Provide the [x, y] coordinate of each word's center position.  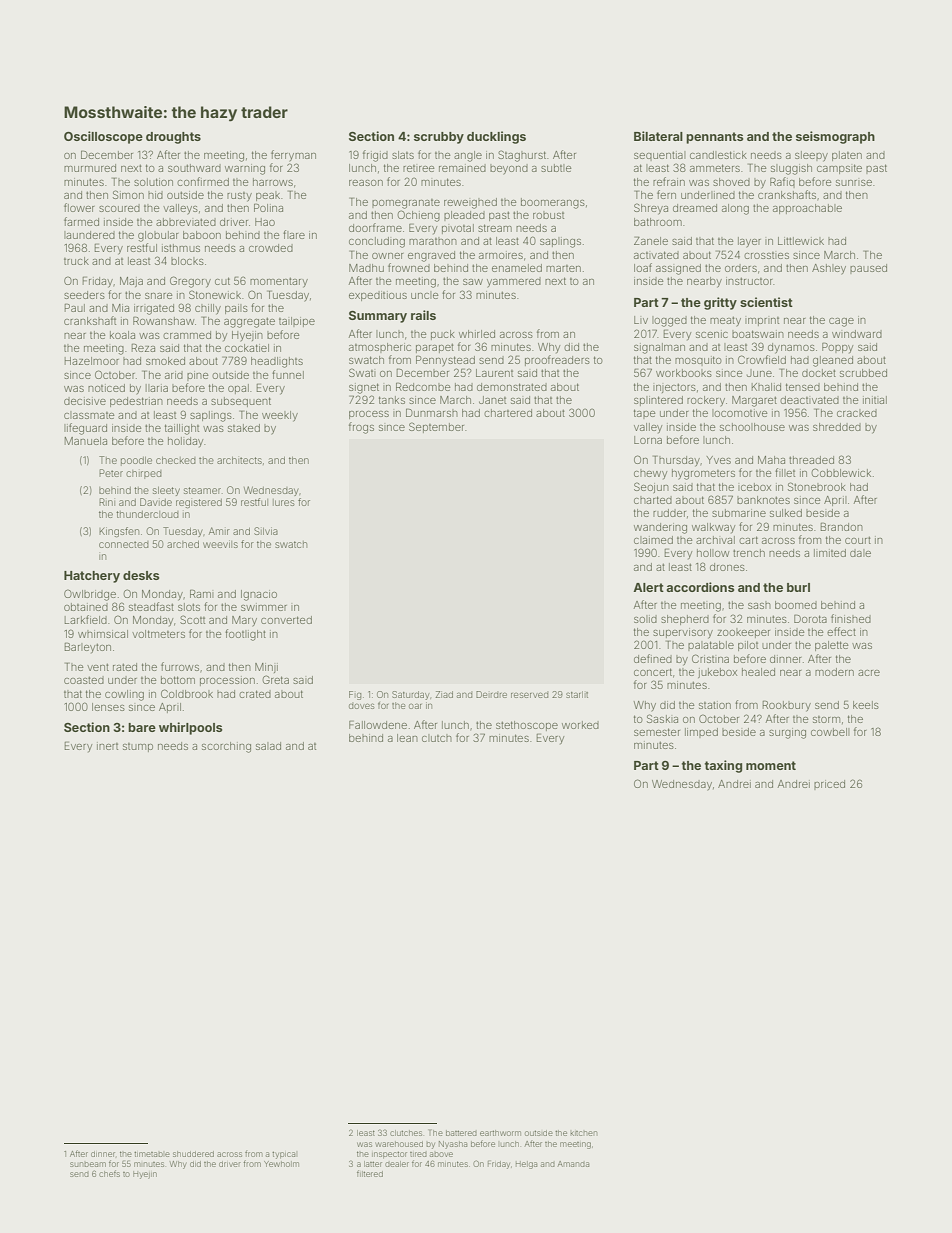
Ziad [444, 694]
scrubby [439, 138]
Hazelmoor [92, 361]
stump [138, 747]
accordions [700, 587]
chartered [508, 413]
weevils [220, 544]
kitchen [583, 1133]
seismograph [835, 137]
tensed [803, 387]
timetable [152, 1154]
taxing [723, 766]
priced [829, 785]
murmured [90, 168]
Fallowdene [378, 724]
